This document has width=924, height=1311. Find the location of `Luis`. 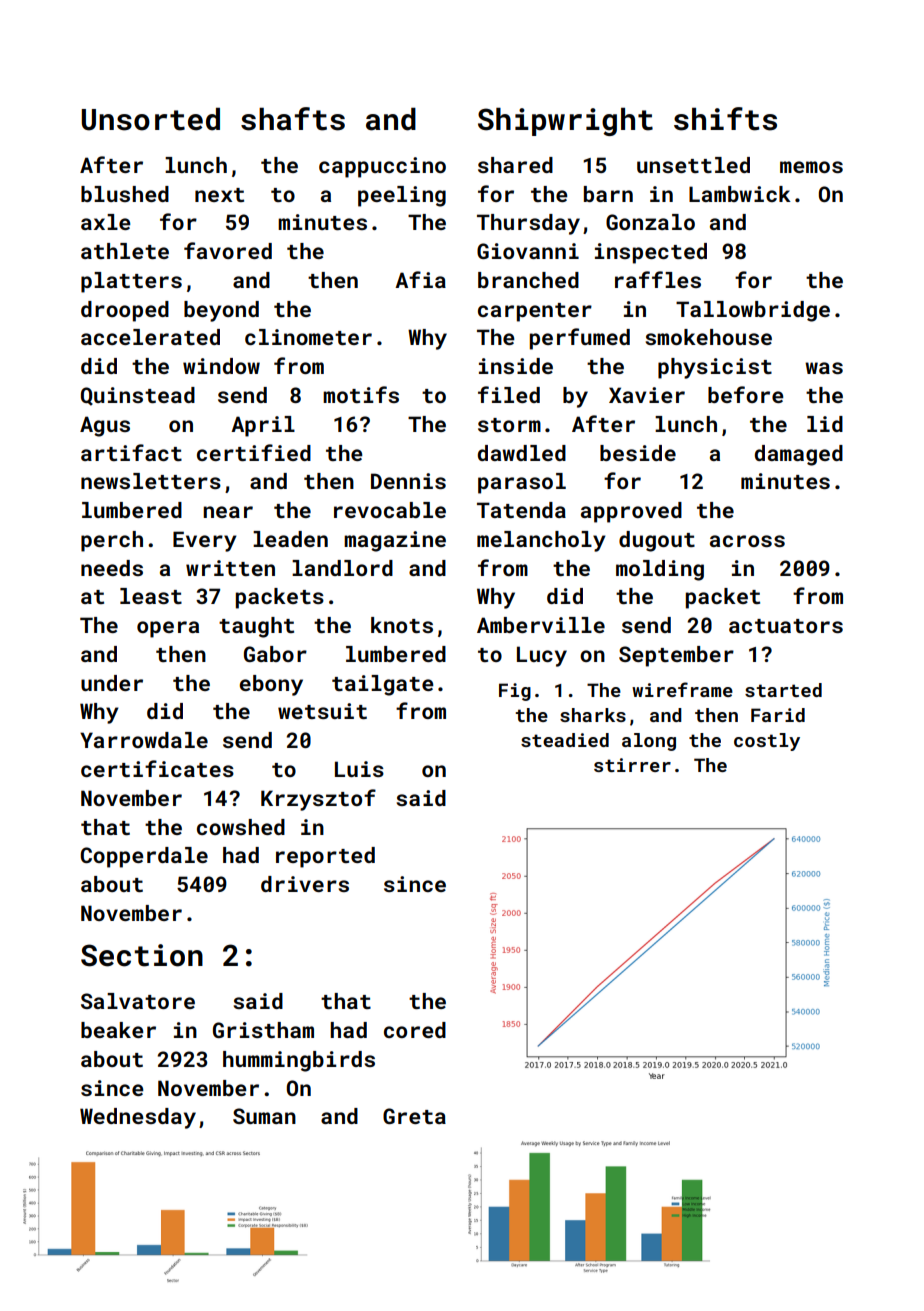

Luis is located at coordinates (359, 769).
